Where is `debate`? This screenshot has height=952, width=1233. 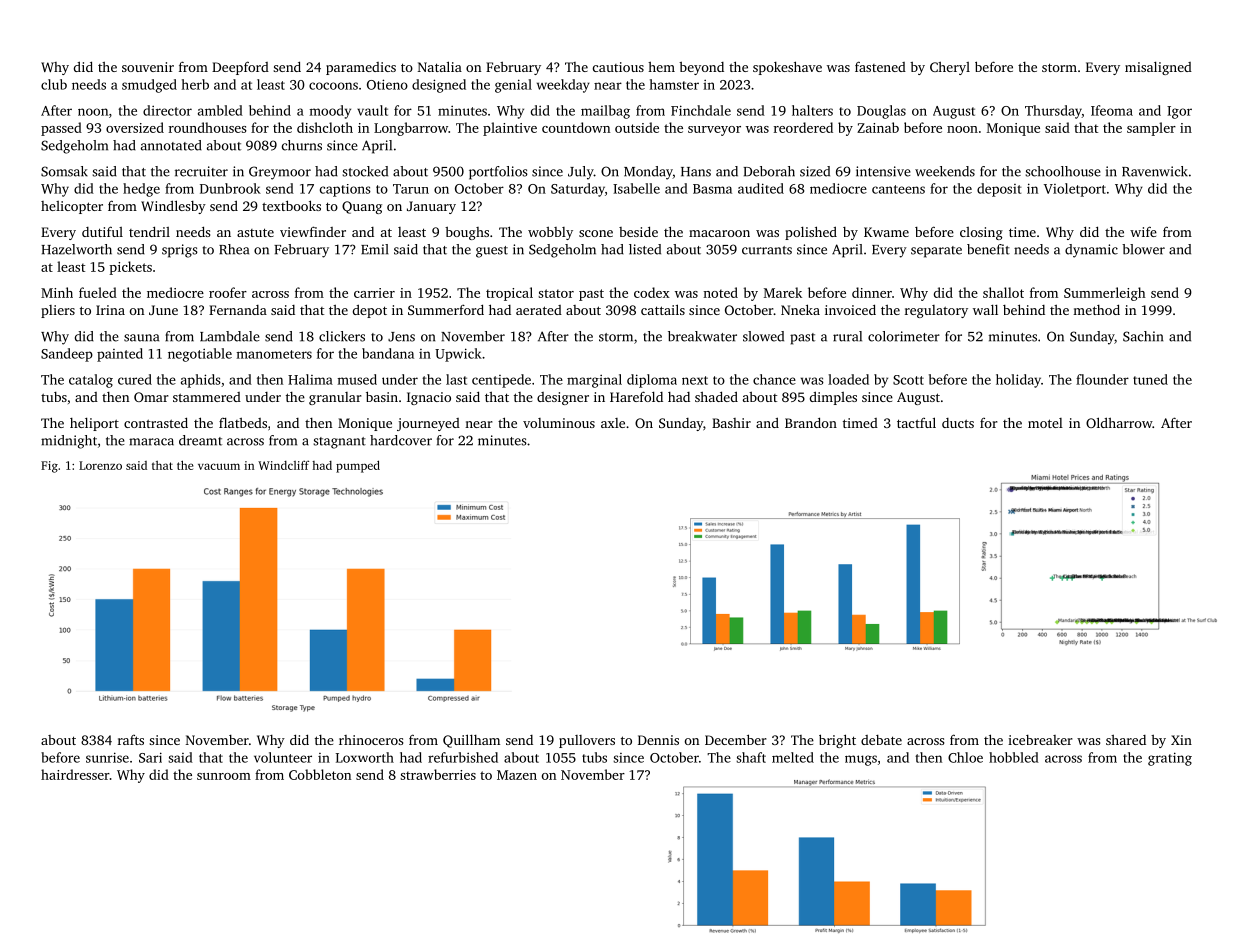 debate is located at coordinates (881, 740).
